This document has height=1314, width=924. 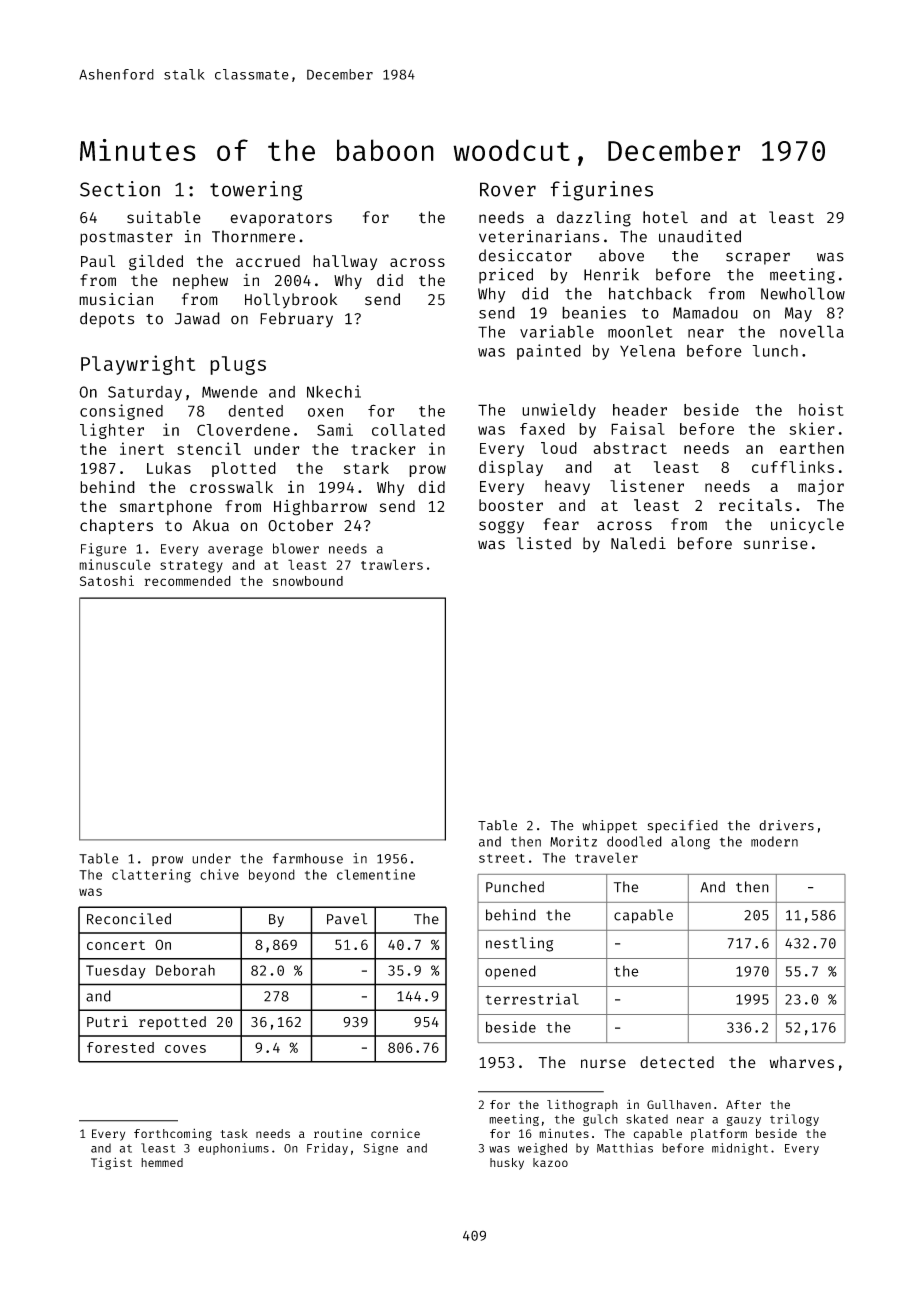 What do you see at coordinates (244, 469) in the document?
I see `plotted` at bounding box center [244, 469].
